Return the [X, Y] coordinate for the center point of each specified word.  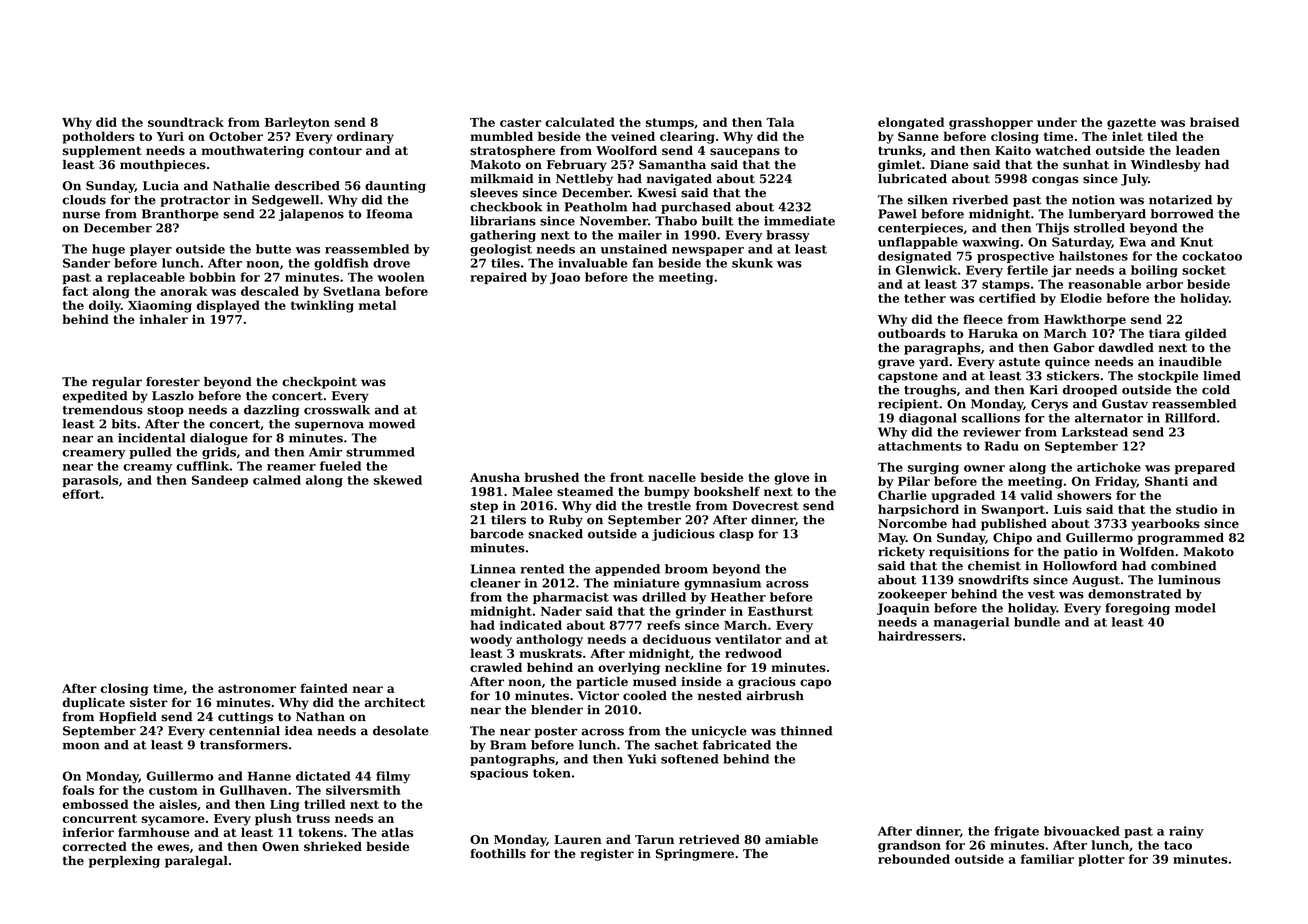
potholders [98, 137]
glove [791, 478]
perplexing [124, 862]
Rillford [1190, 418]
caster [520, 122]
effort [81, 494]
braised [1214, 122]
